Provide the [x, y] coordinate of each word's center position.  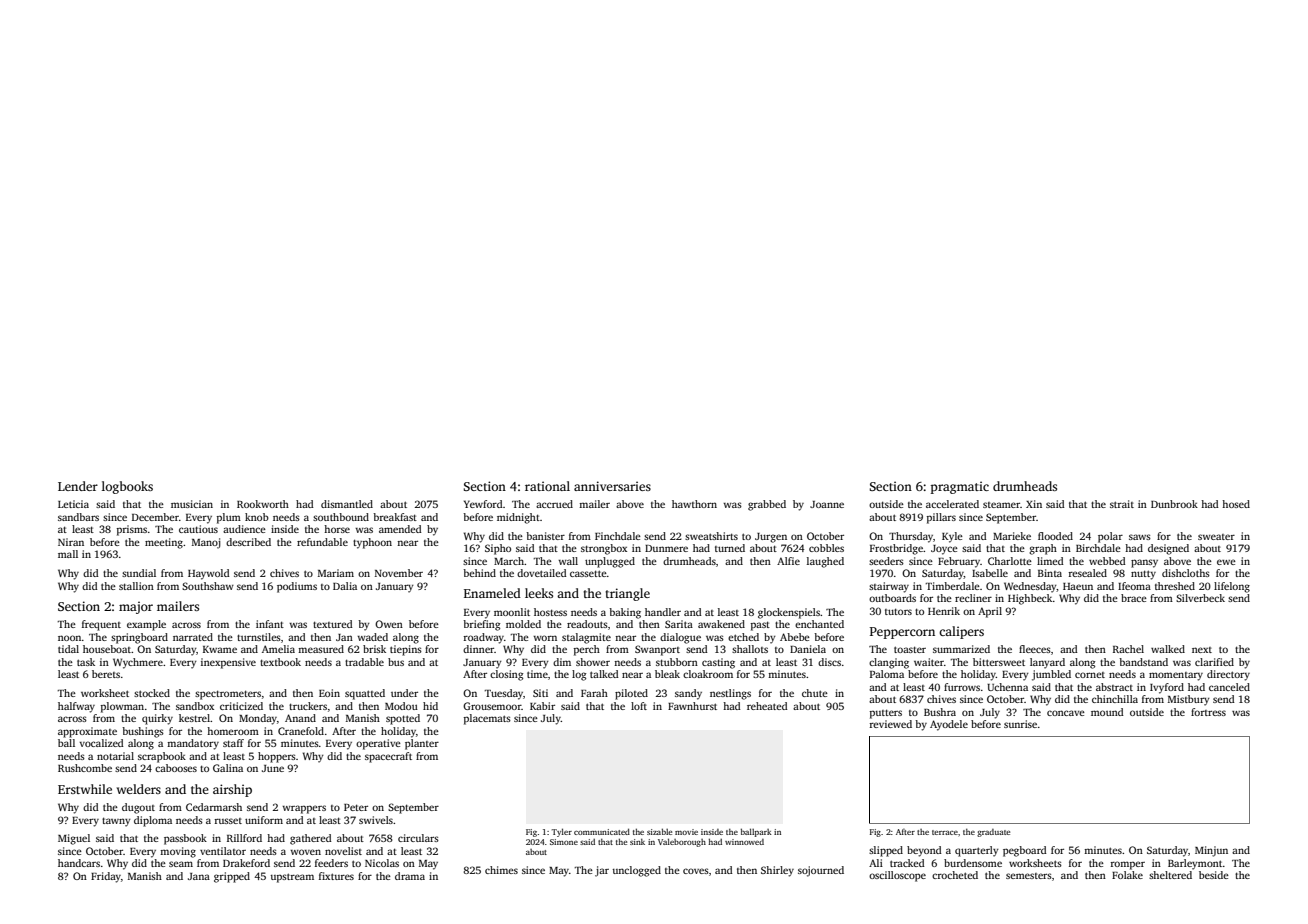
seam [181, 864]
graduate [993, 833]
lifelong [1232, 587]
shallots [750, 649]
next [1202, 650]
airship [232, 790]
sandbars [78, 517]
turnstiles [259, 637]
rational [547, 486]
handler [663, 612]
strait [1122, 504]
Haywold [209, 574]
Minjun [1211, 851]
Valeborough [682, 842]
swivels [376, 820]
